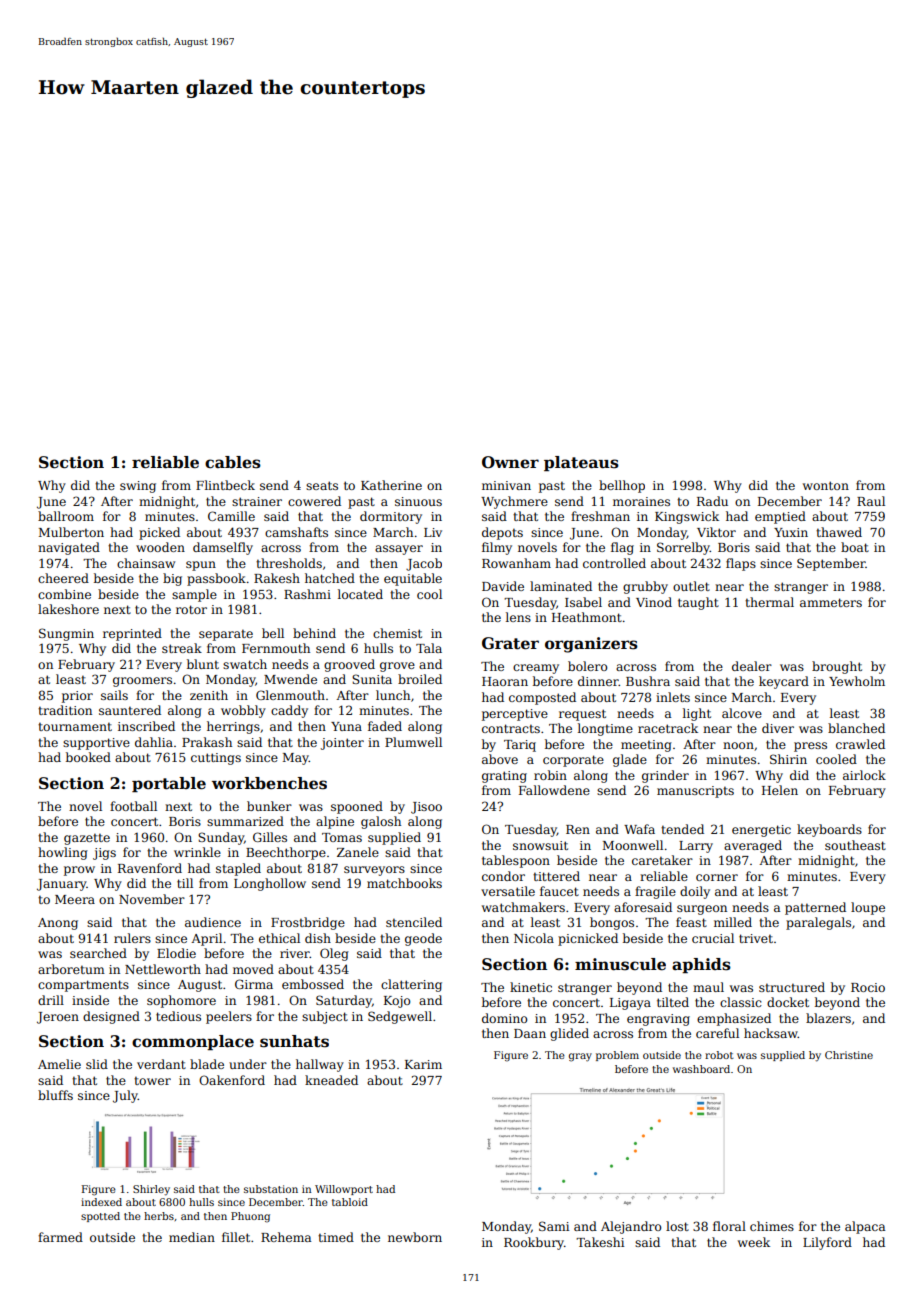 The width and height of the page is (924, 1308). I want to click on booked, so click(88, 757).
